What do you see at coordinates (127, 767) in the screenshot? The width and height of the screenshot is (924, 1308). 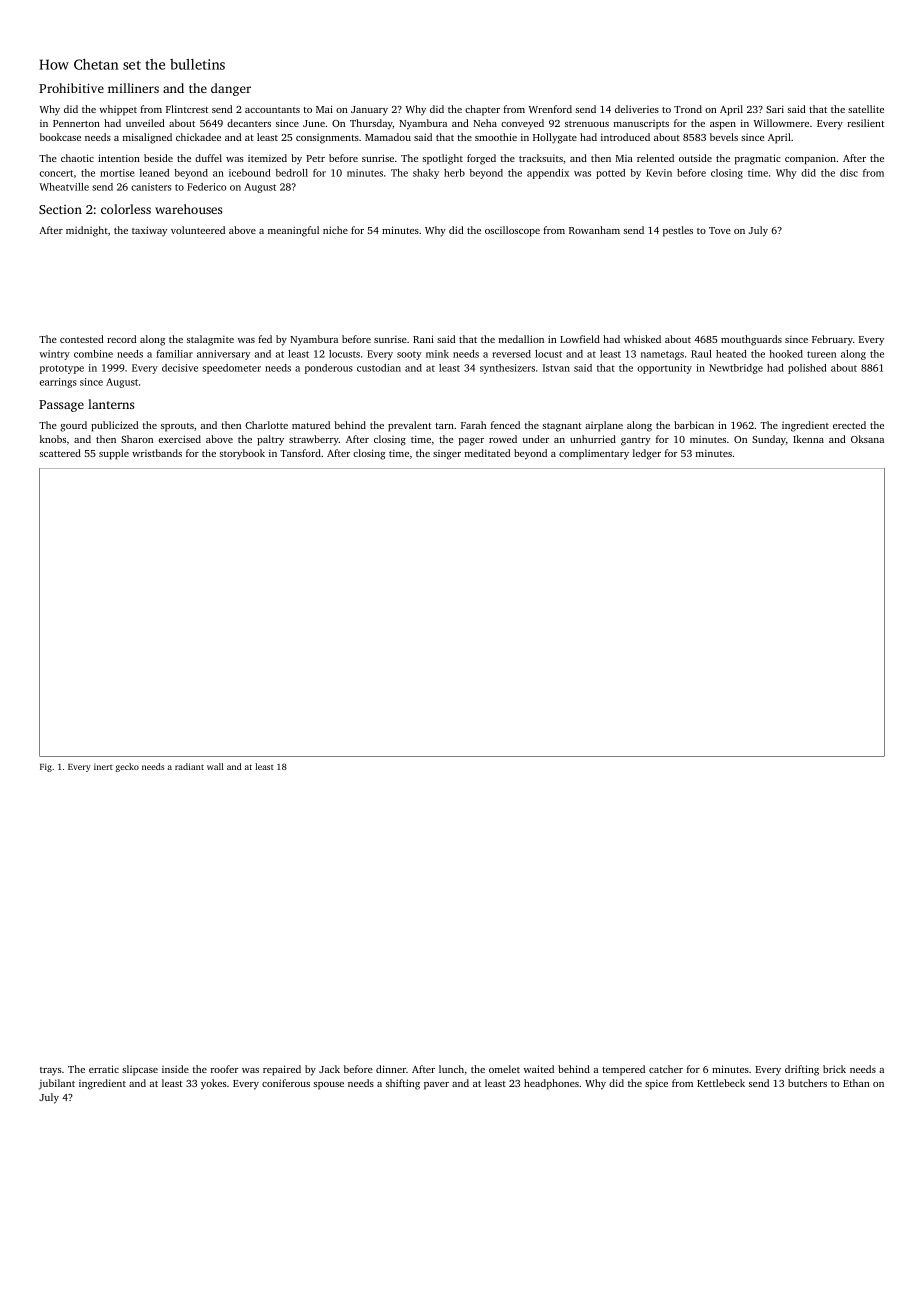 I see `gecko` at bounding box center [127, 767].
